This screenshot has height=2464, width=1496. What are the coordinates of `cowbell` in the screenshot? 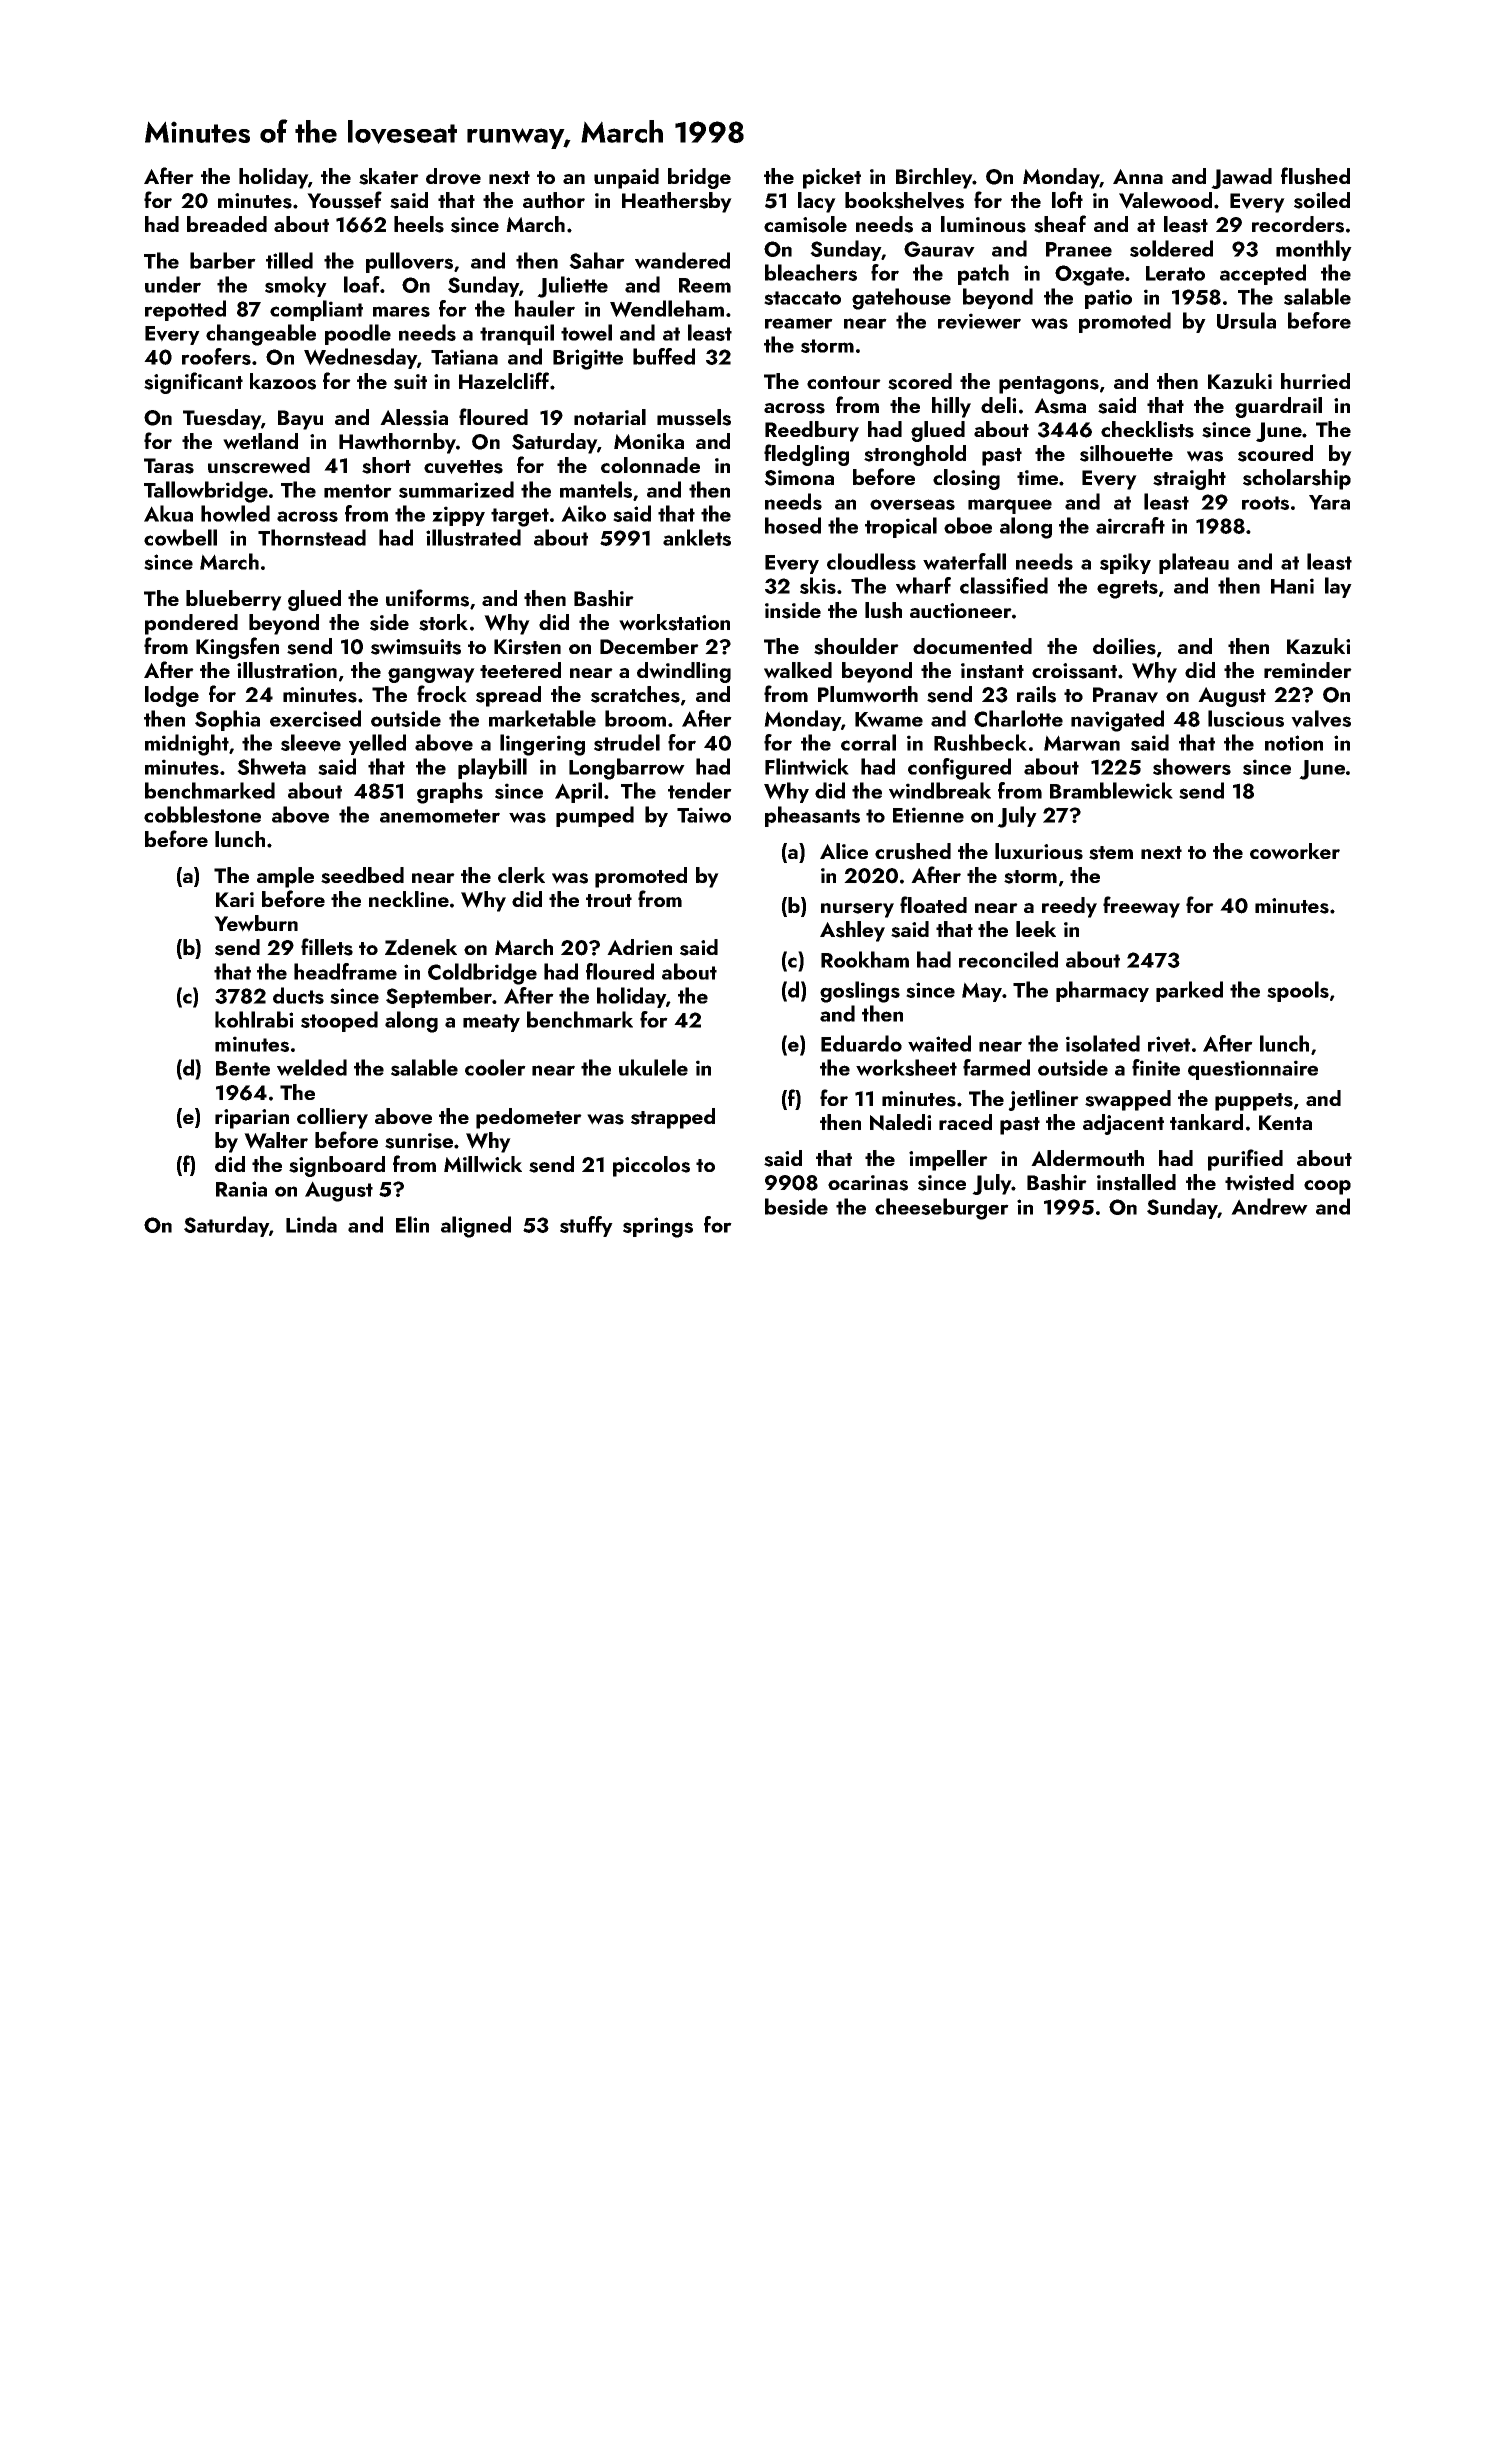 It's located at (180, 537).
